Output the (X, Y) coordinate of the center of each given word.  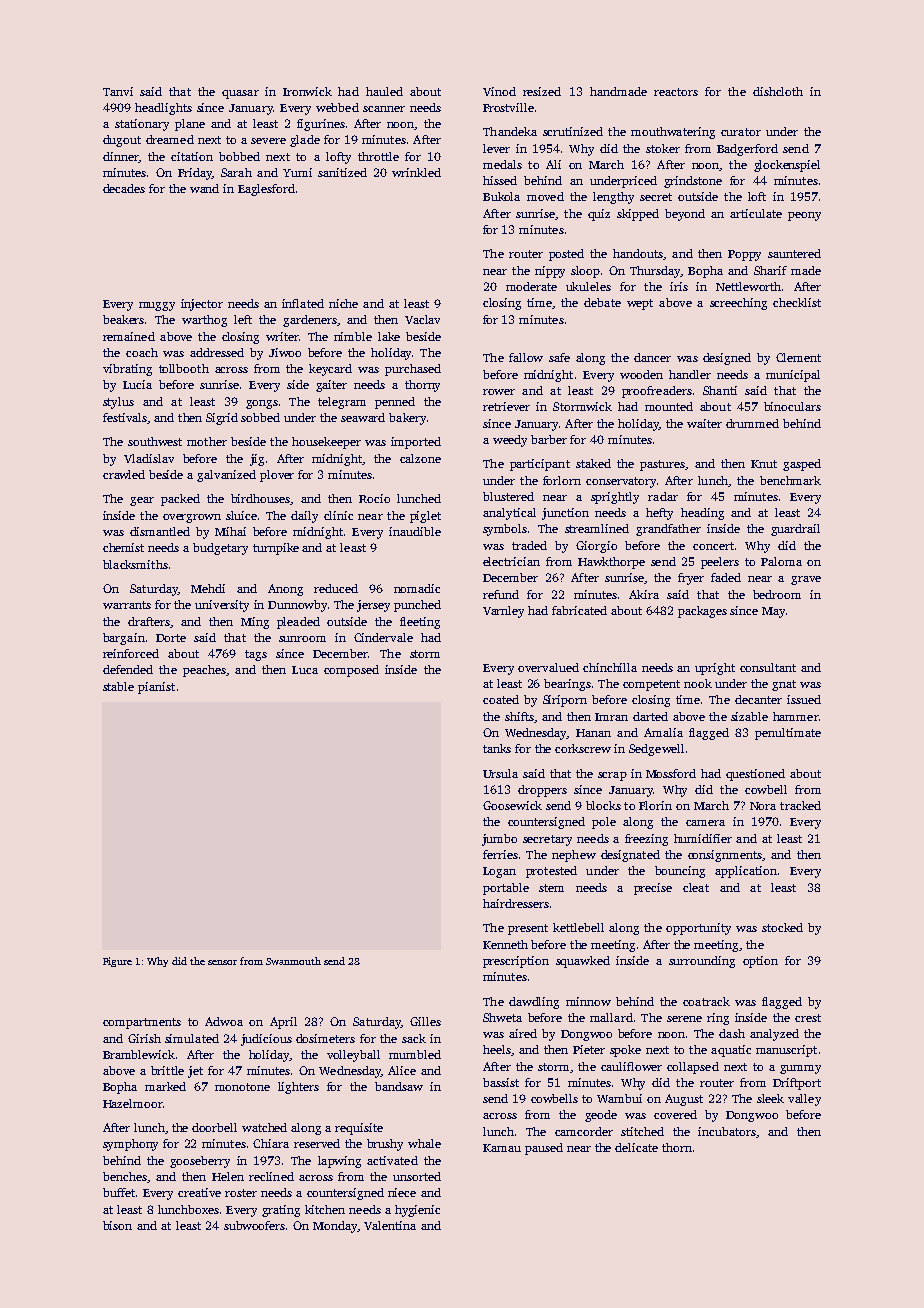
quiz (599, 215)
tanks (497, 748)
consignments (725, 856)
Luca (305, 670)
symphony (130, 1145)
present (528, 929)
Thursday (655, 272)
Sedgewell (656, 750)
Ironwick (307, 91)
